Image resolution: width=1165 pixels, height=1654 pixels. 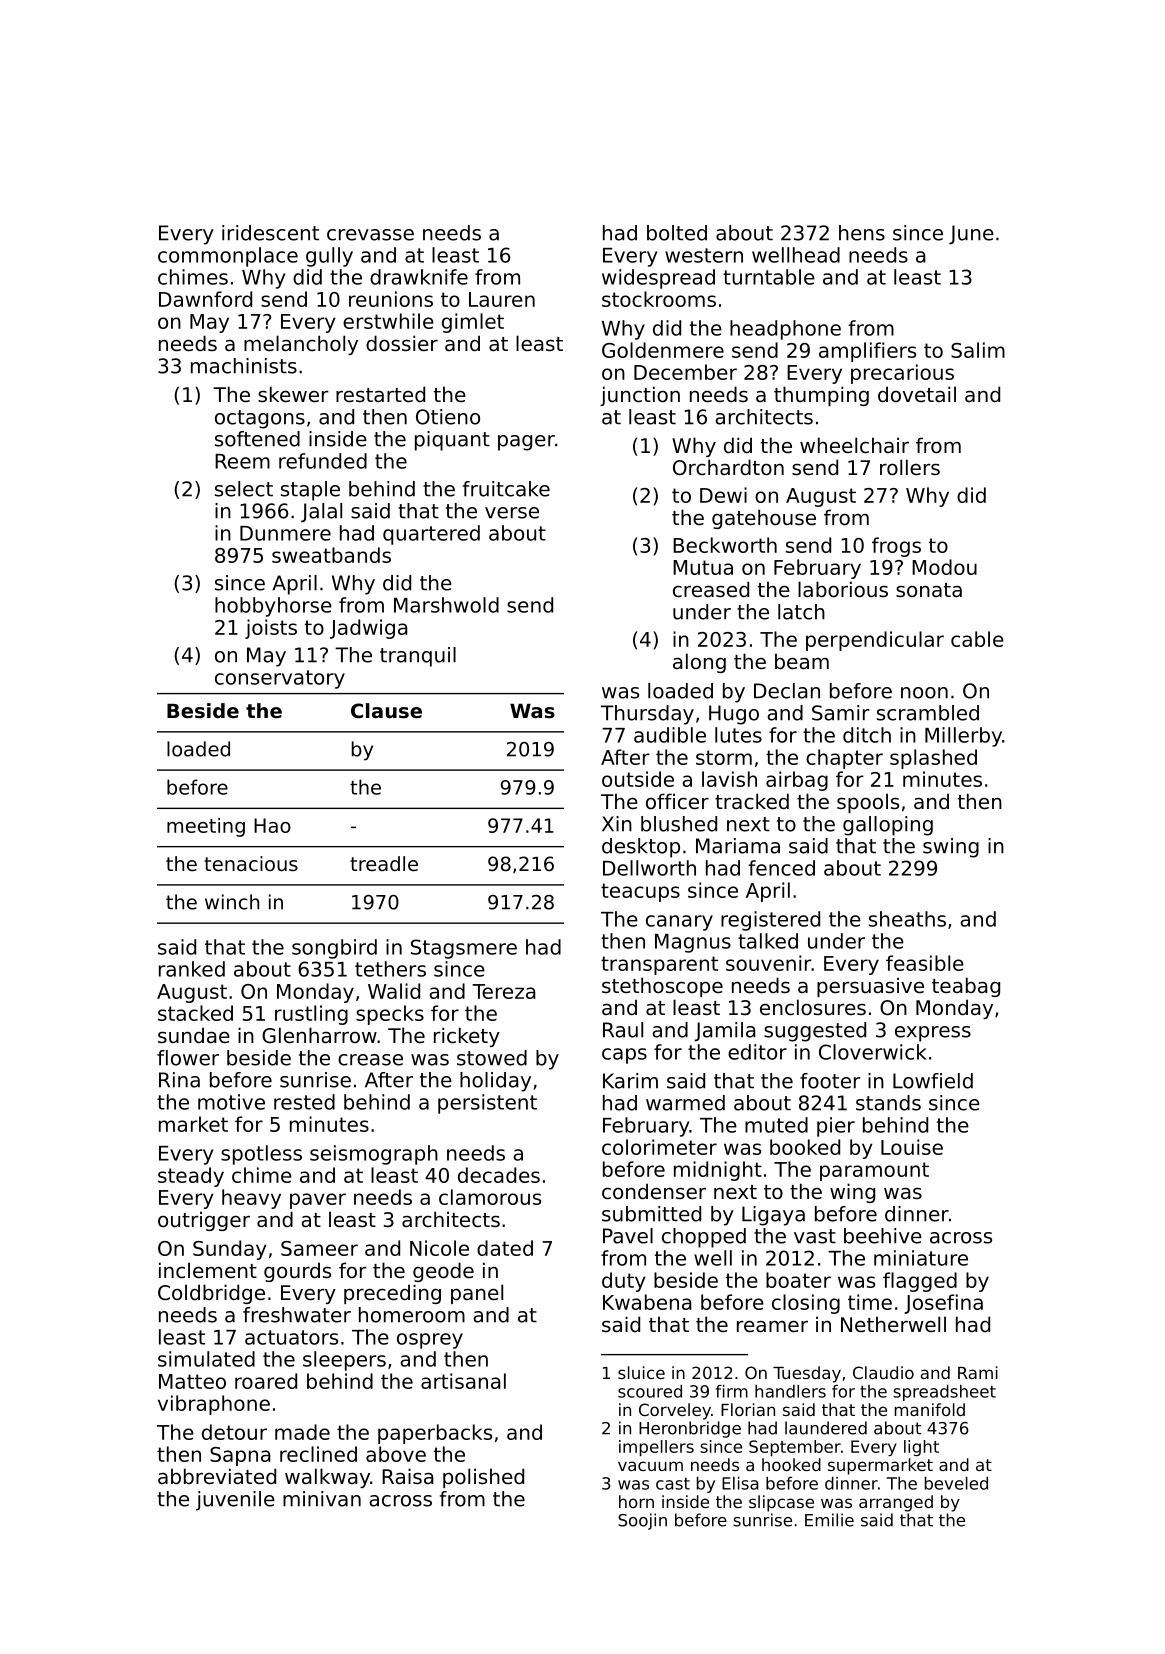 I want to click on Stagsmere, so click(x=464, y=949).
